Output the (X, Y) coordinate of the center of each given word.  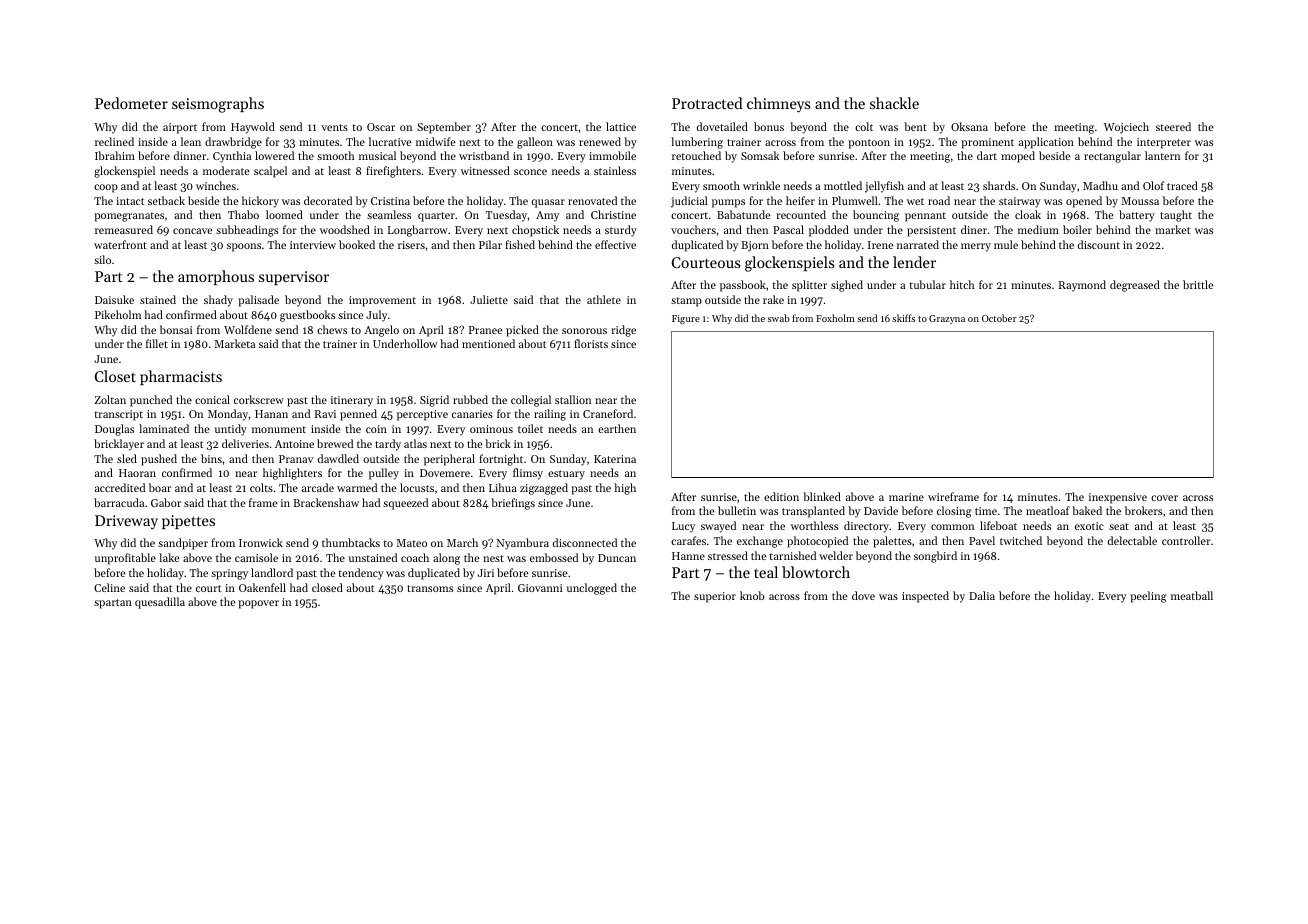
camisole (256, 557)
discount (1099, 244)
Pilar (490, 244)
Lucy (683, 527)
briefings (513, 504)
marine (906, 497)
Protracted (707, 103)
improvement (382, 301)
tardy (388, 445)
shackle (894, 103)
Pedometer (131, 103)
